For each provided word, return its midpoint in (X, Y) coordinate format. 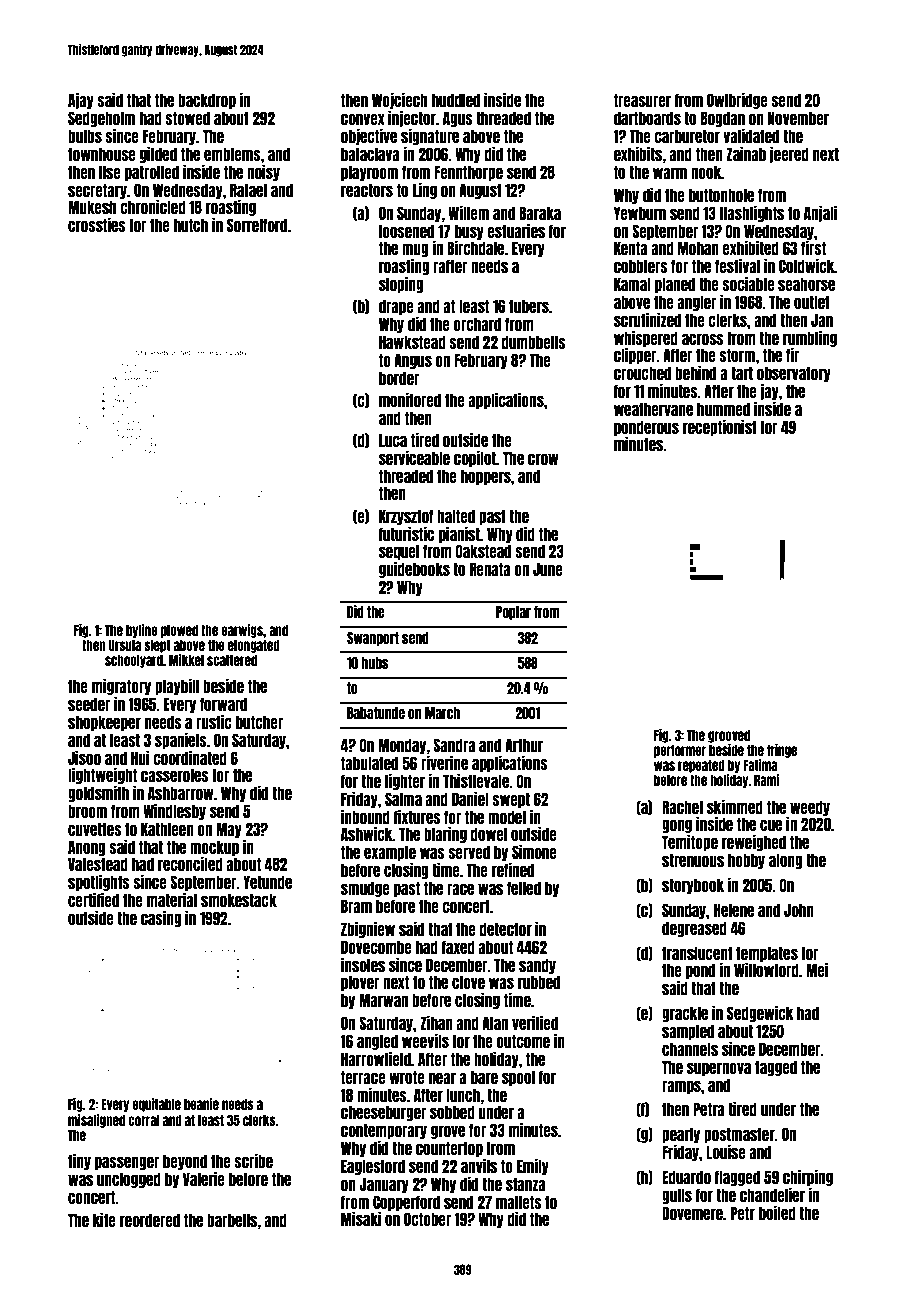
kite (104, 1219)
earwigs (242, 631)
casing (161, 918)
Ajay (81, 100)
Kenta (631, 248)
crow (543, 459)
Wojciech (400, 100)
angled (377, 1042)
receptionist (720, 427)
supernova (719, 1069)
